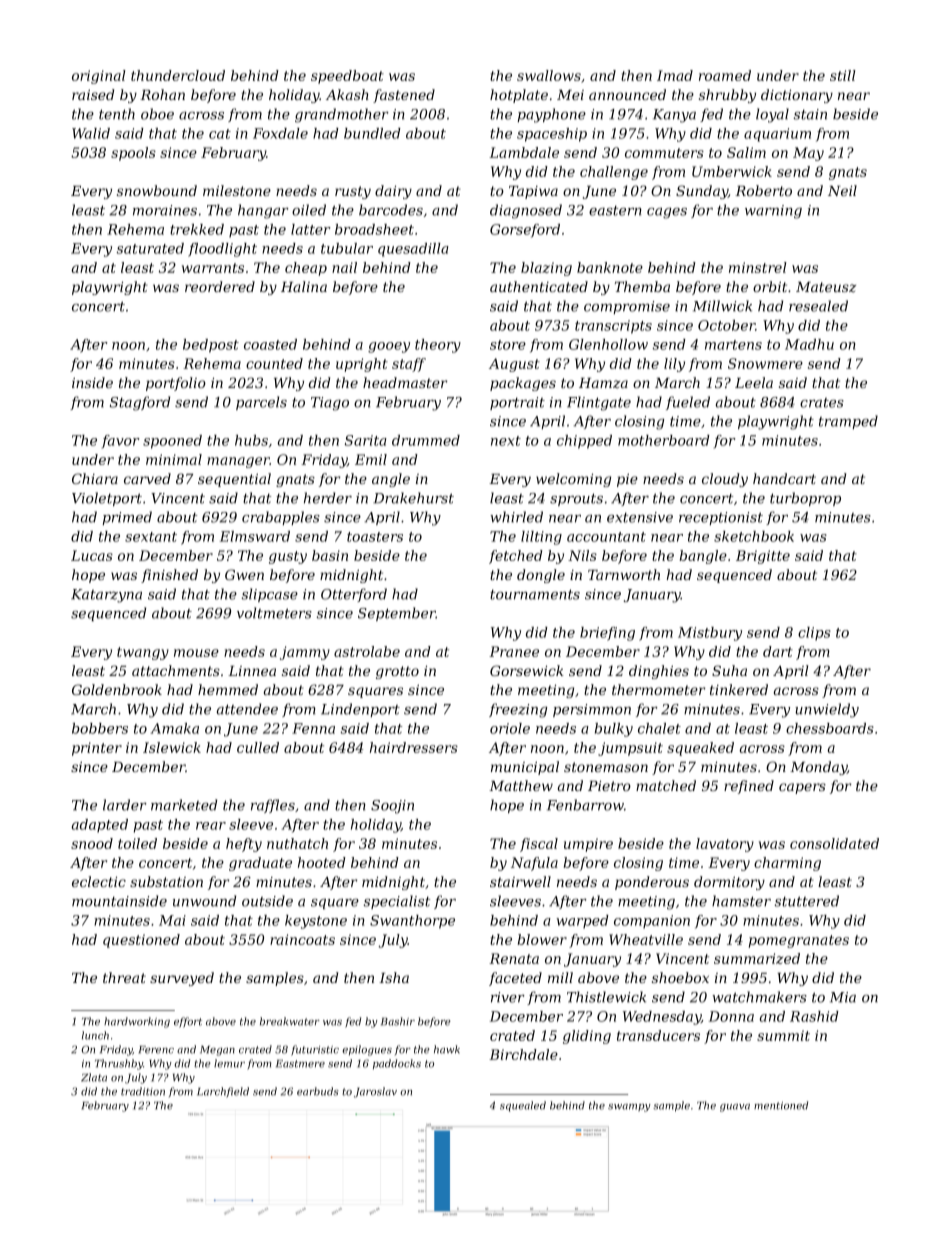  Describe the element at coordinates (318, 1091) in the screenshot. I see `earbuds` at that location.
